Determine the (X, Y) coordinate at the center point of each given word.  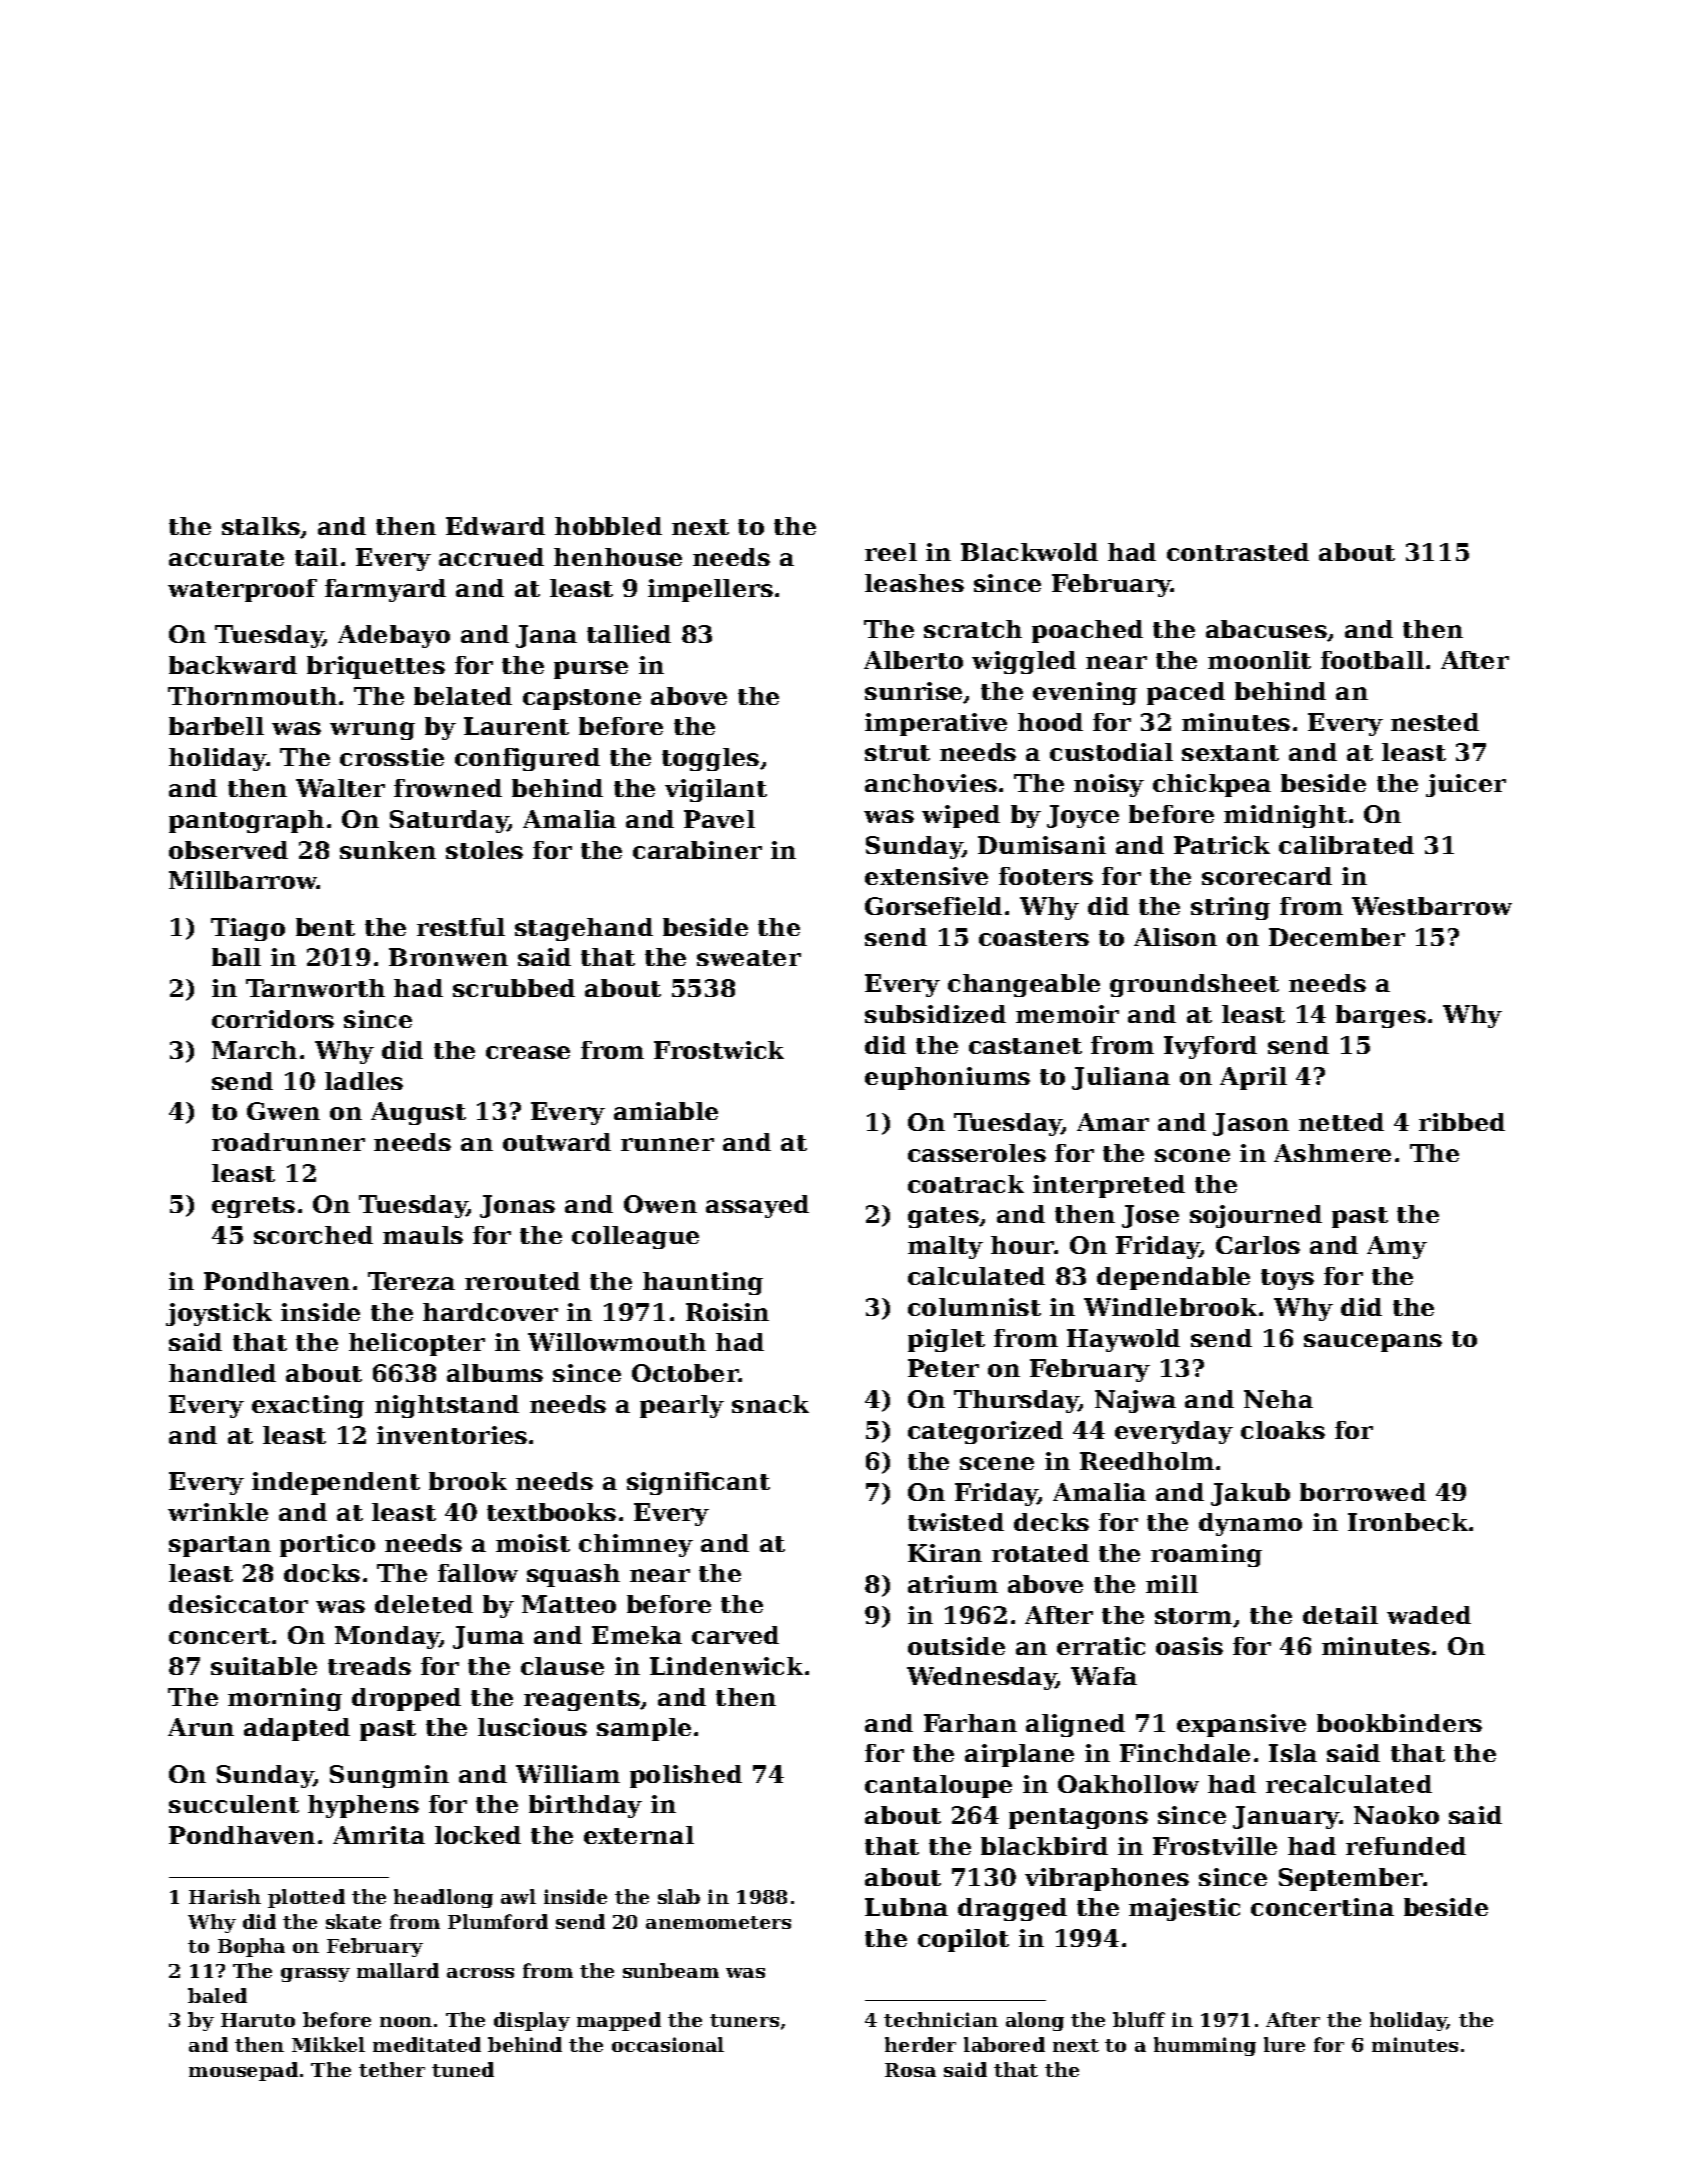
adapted (297, 1729)
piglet (946, 1340)
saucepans (1373, 1343)
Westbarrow (1432, 906)
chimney (636, 1545)
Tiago (248, 929)
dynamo (1250, 1524)
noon (406, 2022)
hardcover (490, 1312)
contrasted (1238, 552)
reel (891, 552)
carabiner (697, 850)
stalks (261, 526)
